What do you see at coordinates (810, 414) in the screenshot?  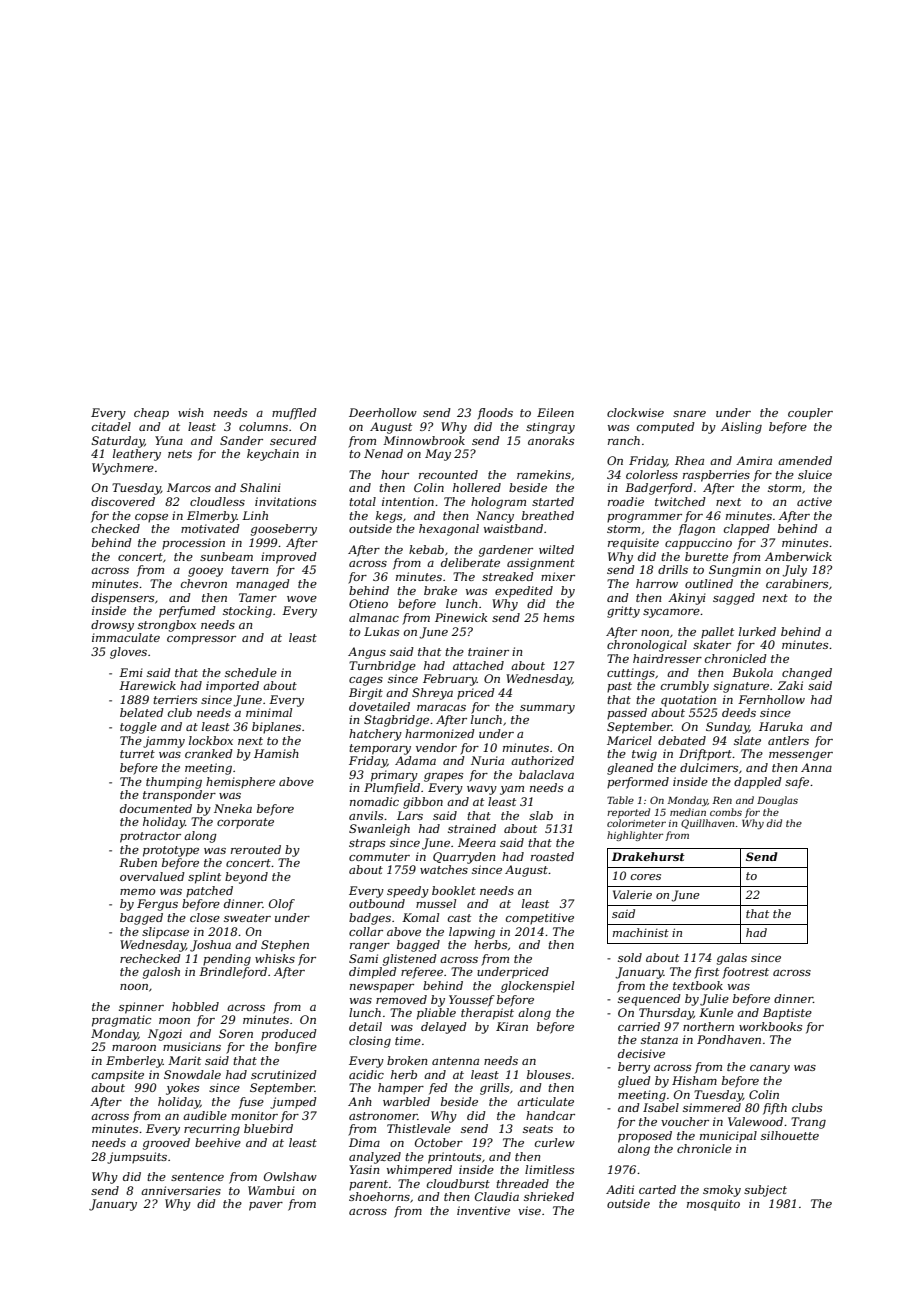 I see `coupler` at bounding box center [810, 414].
